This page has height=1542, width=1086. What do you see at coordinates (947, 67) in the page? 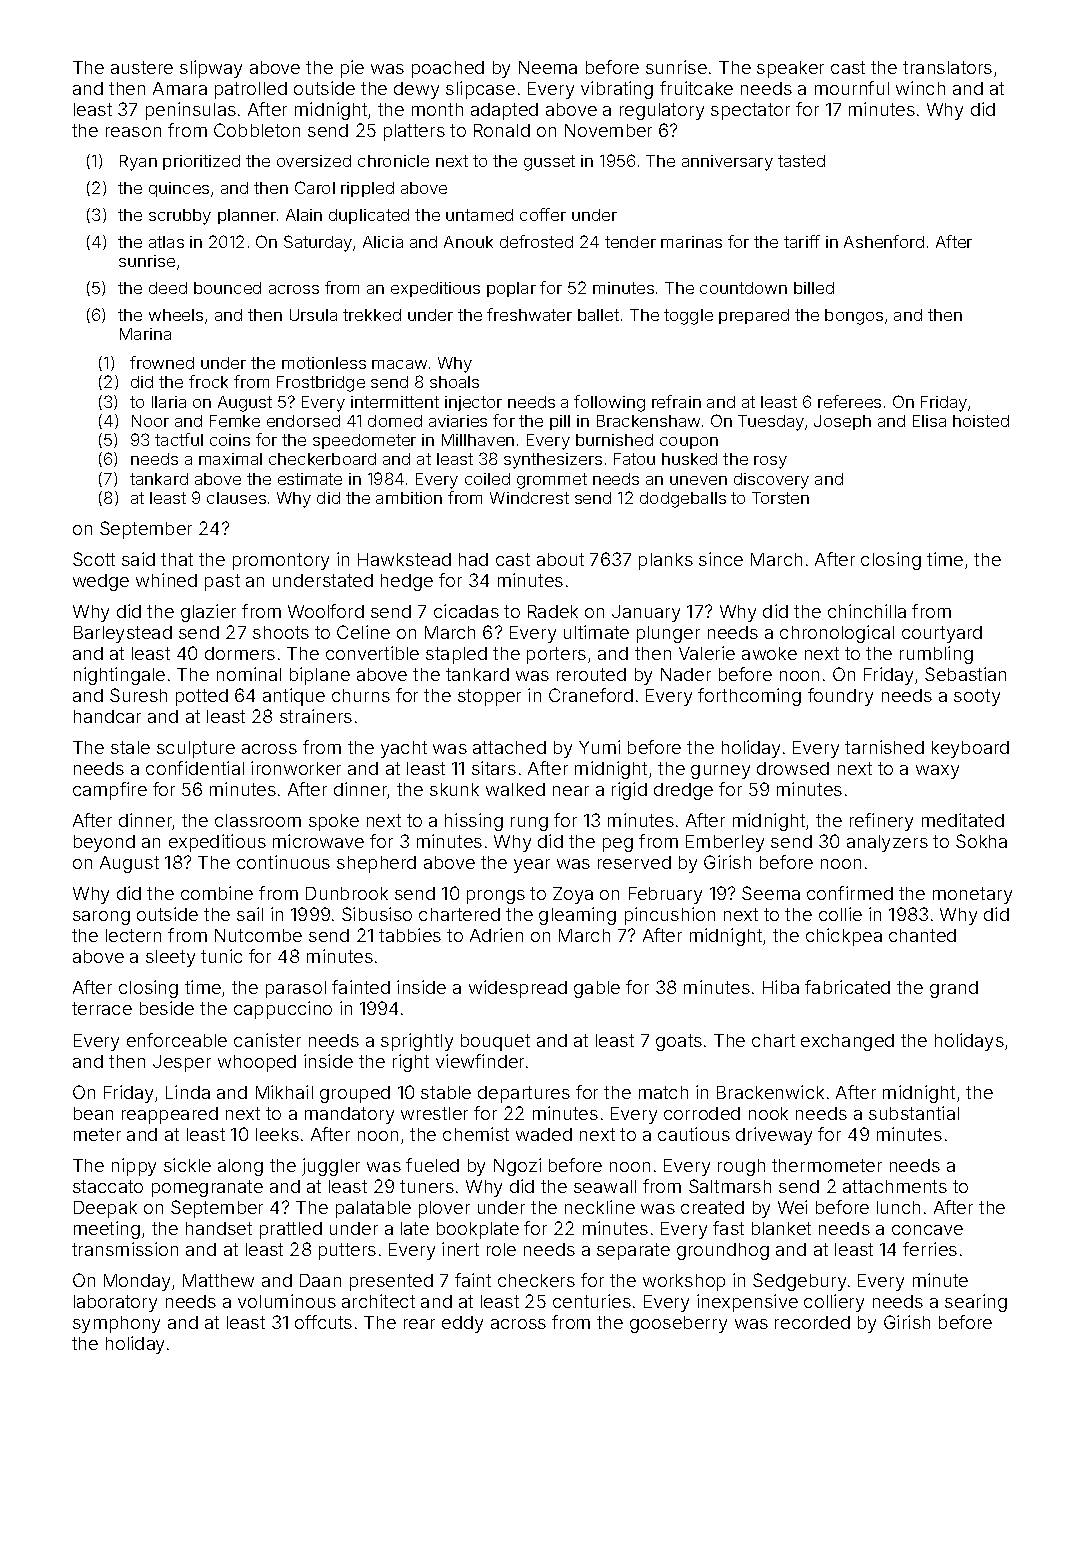
I see `translators` at bounding box center [947, 67].
